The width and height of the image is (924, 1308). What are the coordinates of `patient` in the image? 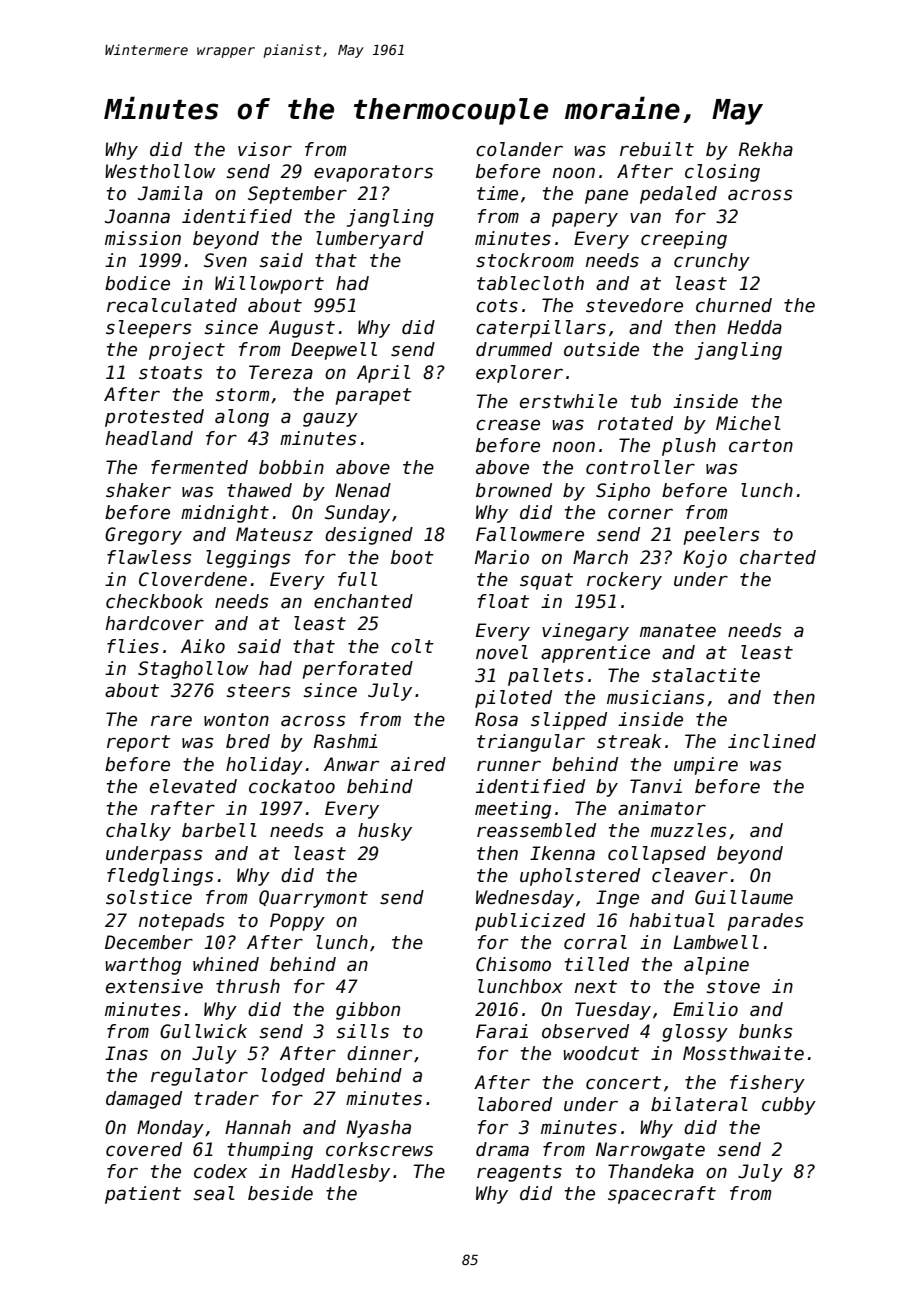 It's located at (143, 1195).
